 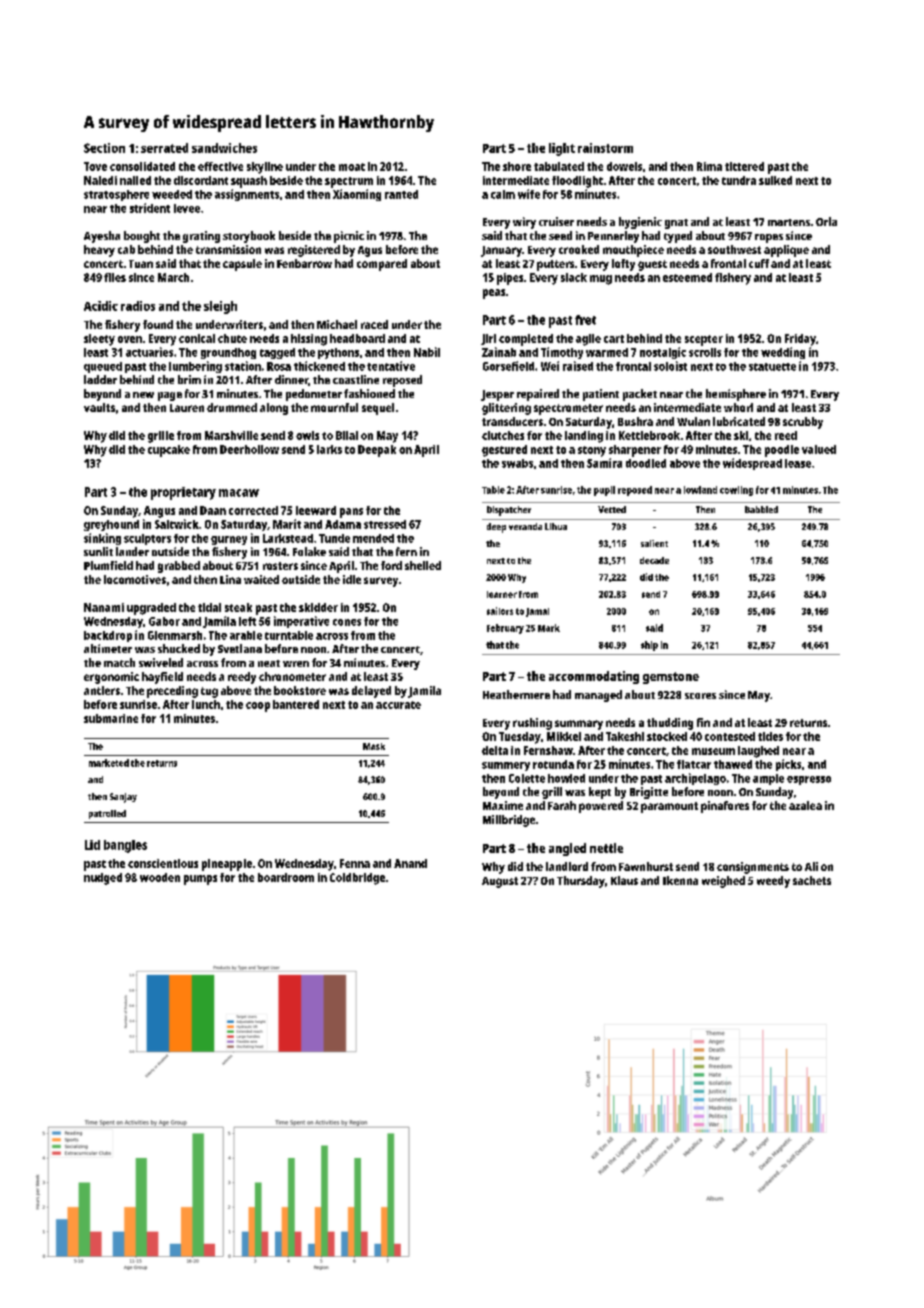 What do you see at coordinates (175, 635) in the screenshot?
I see `Glenmarsh` at bounding box center [175, 635].
